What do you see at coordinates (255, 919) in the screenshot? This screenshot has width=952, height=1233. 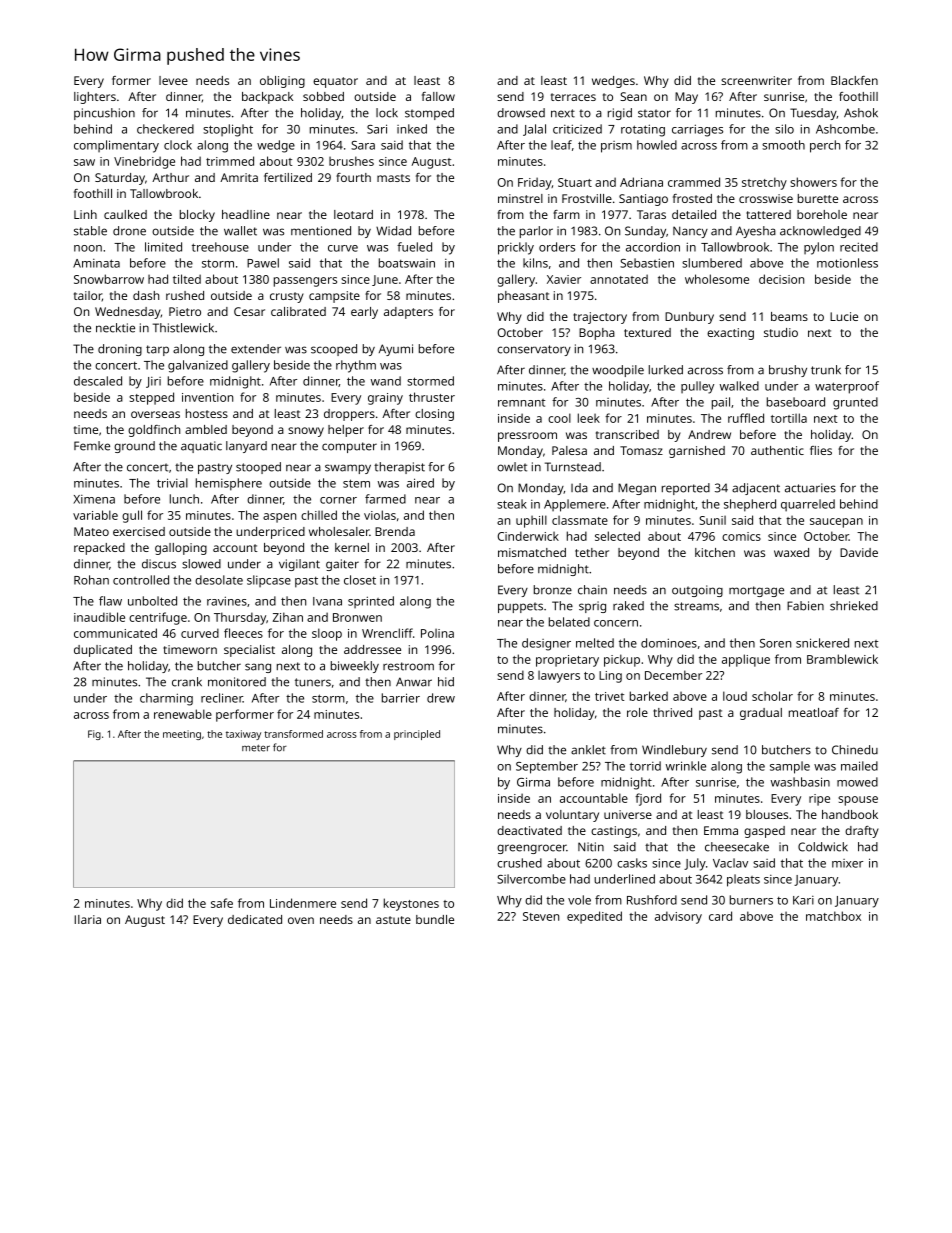 I see `dedicated` at bounding box center [255, 919].
